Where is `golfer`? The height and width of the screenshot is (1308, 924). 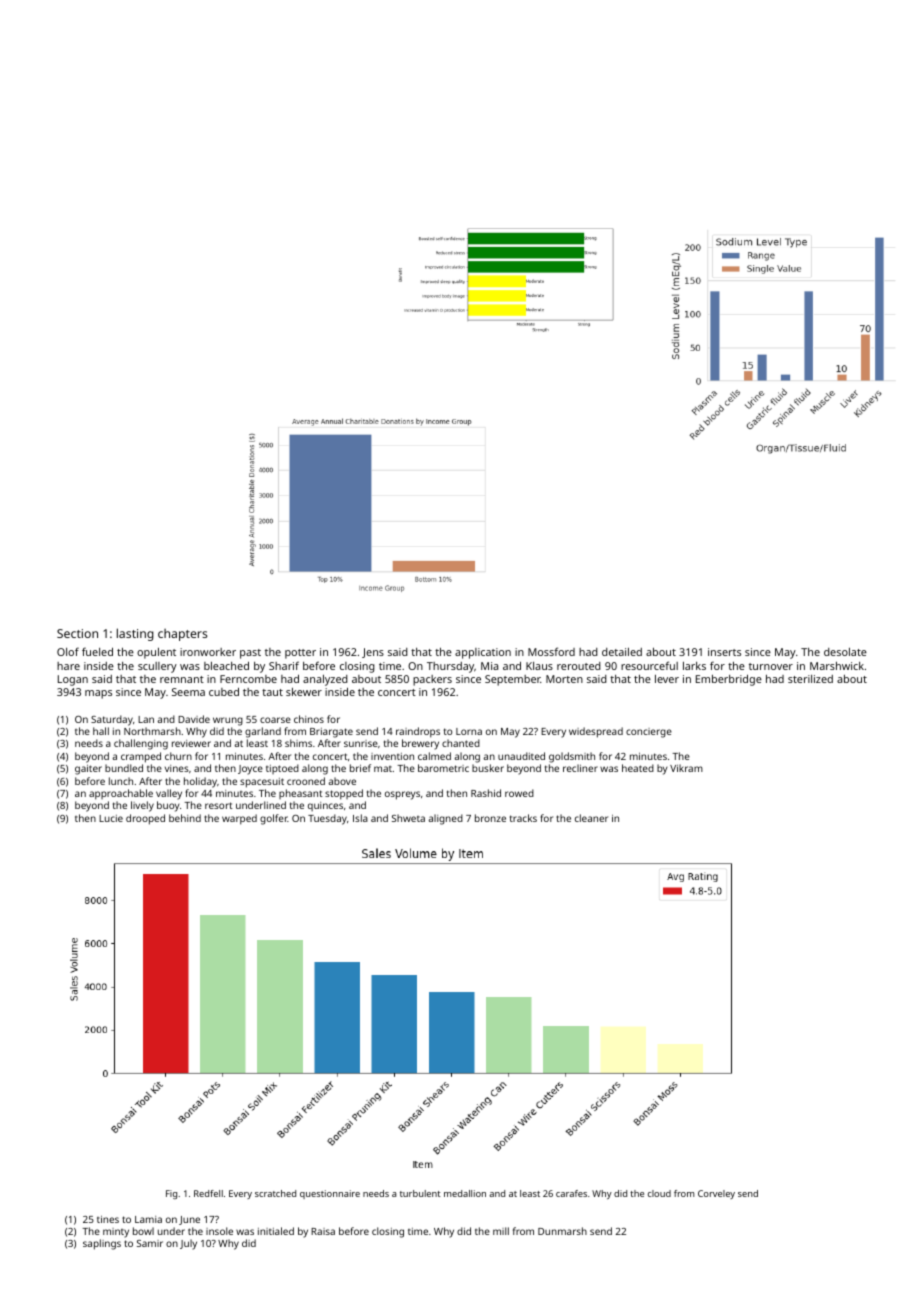
golfer is located at coordinates (274, 819).
